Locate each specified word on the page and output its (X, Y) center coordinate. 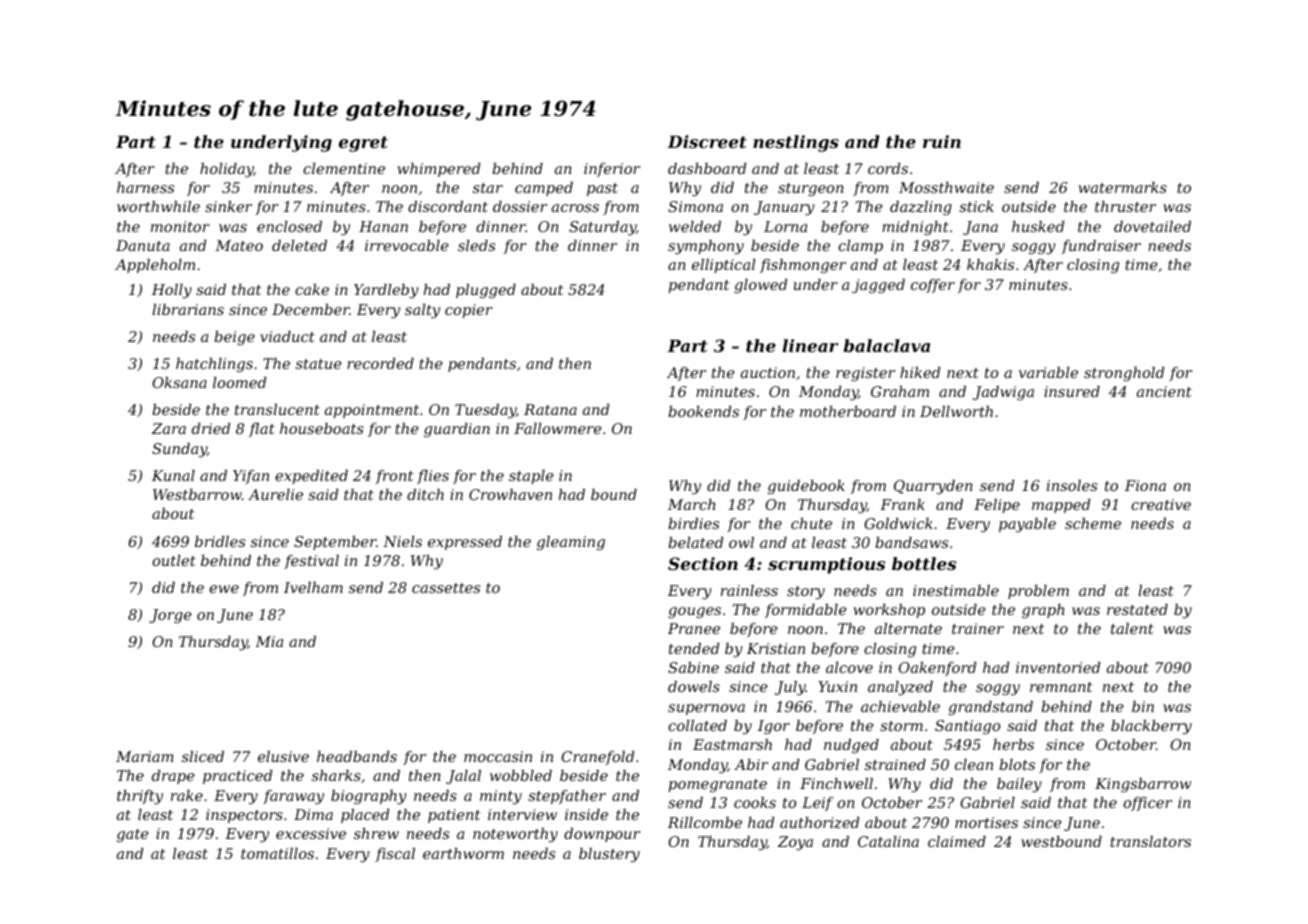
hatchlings (214, 365)
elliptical (723, 266)
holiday (227, 170)
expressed (465, 543)
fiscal (395, 855)
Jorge (170, 616)
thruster (1125, 206)
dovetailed (1152, 226)
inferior (612, 170)
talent (1132, 628)
